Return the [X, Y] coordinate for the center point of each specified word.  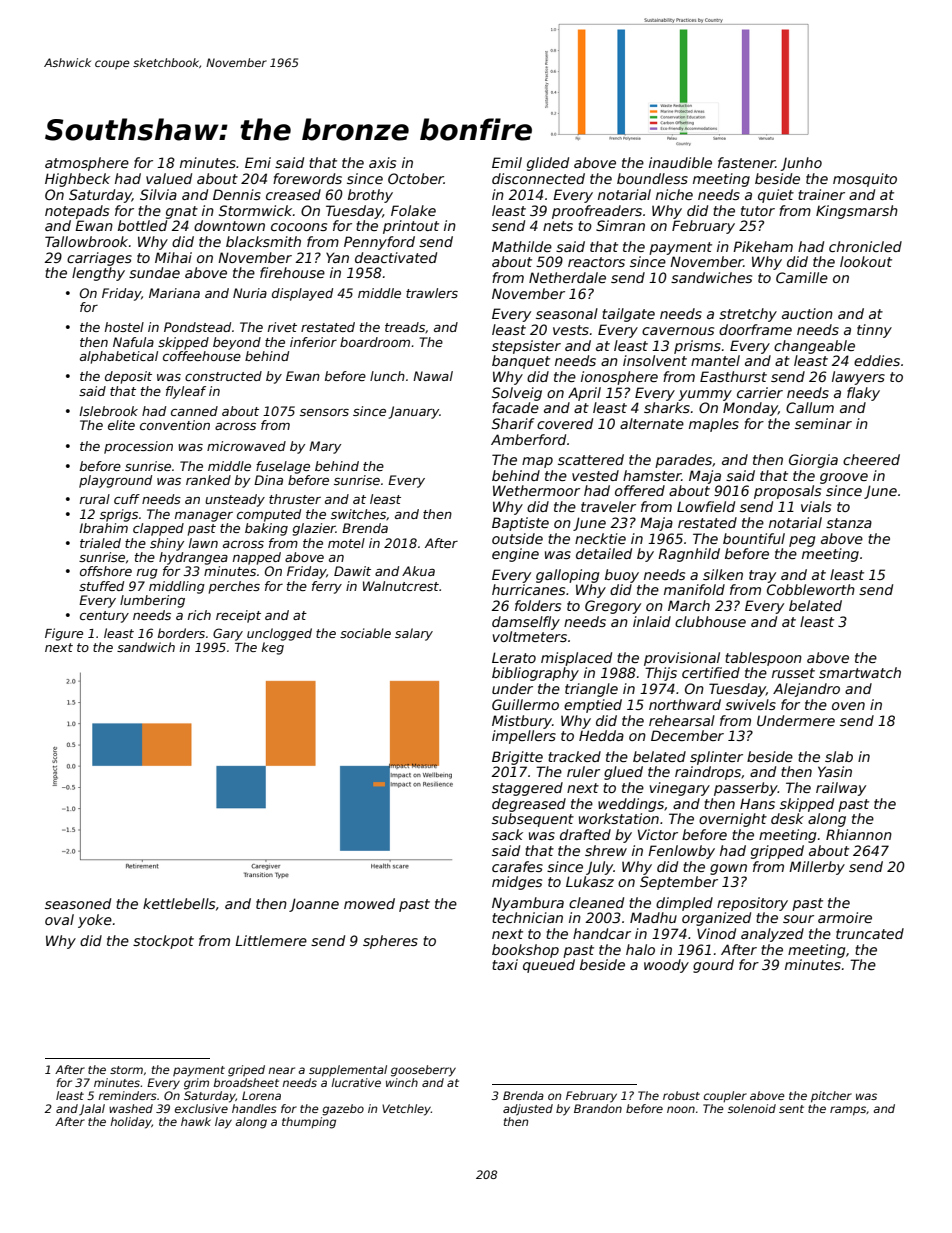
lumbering [152, 601]
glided [548, 164]
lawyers [858, 378]
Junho [801, 164]
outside [517, 538]
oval [59, 919]
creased [293, 194]
